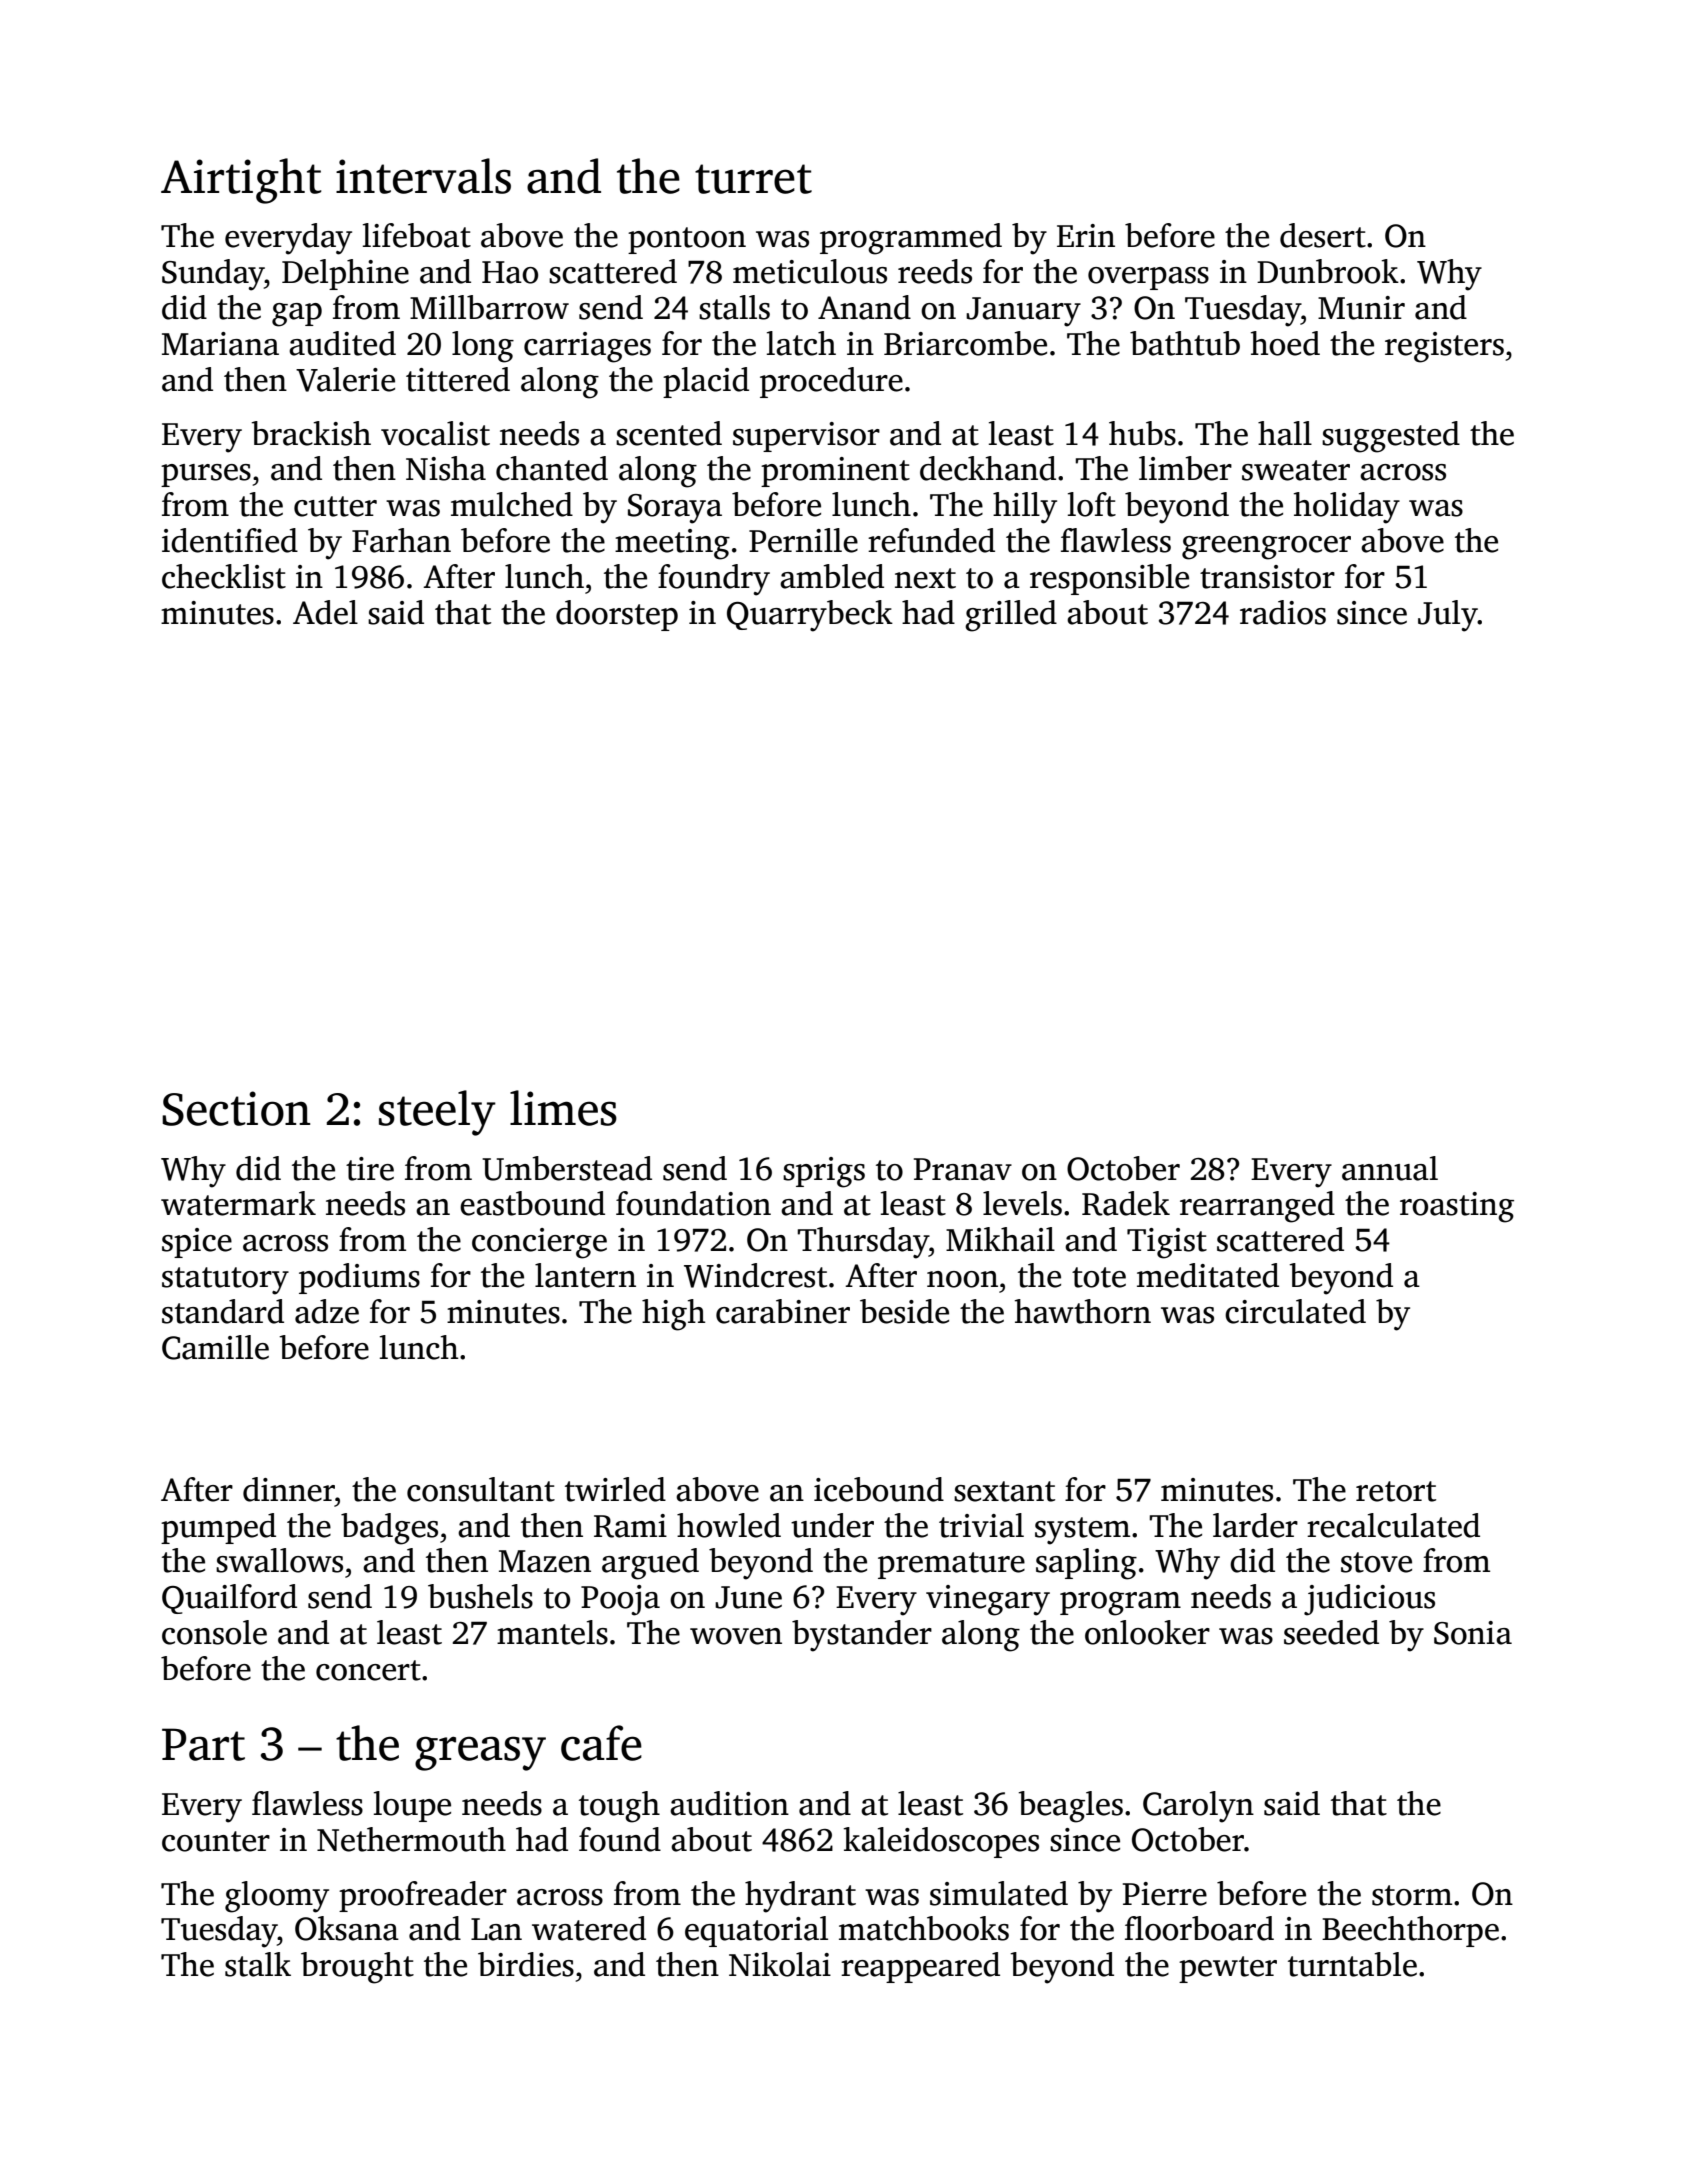  Describe the element at coordinates (357, 1968) in the screenshot. I see `brought` at that location.
